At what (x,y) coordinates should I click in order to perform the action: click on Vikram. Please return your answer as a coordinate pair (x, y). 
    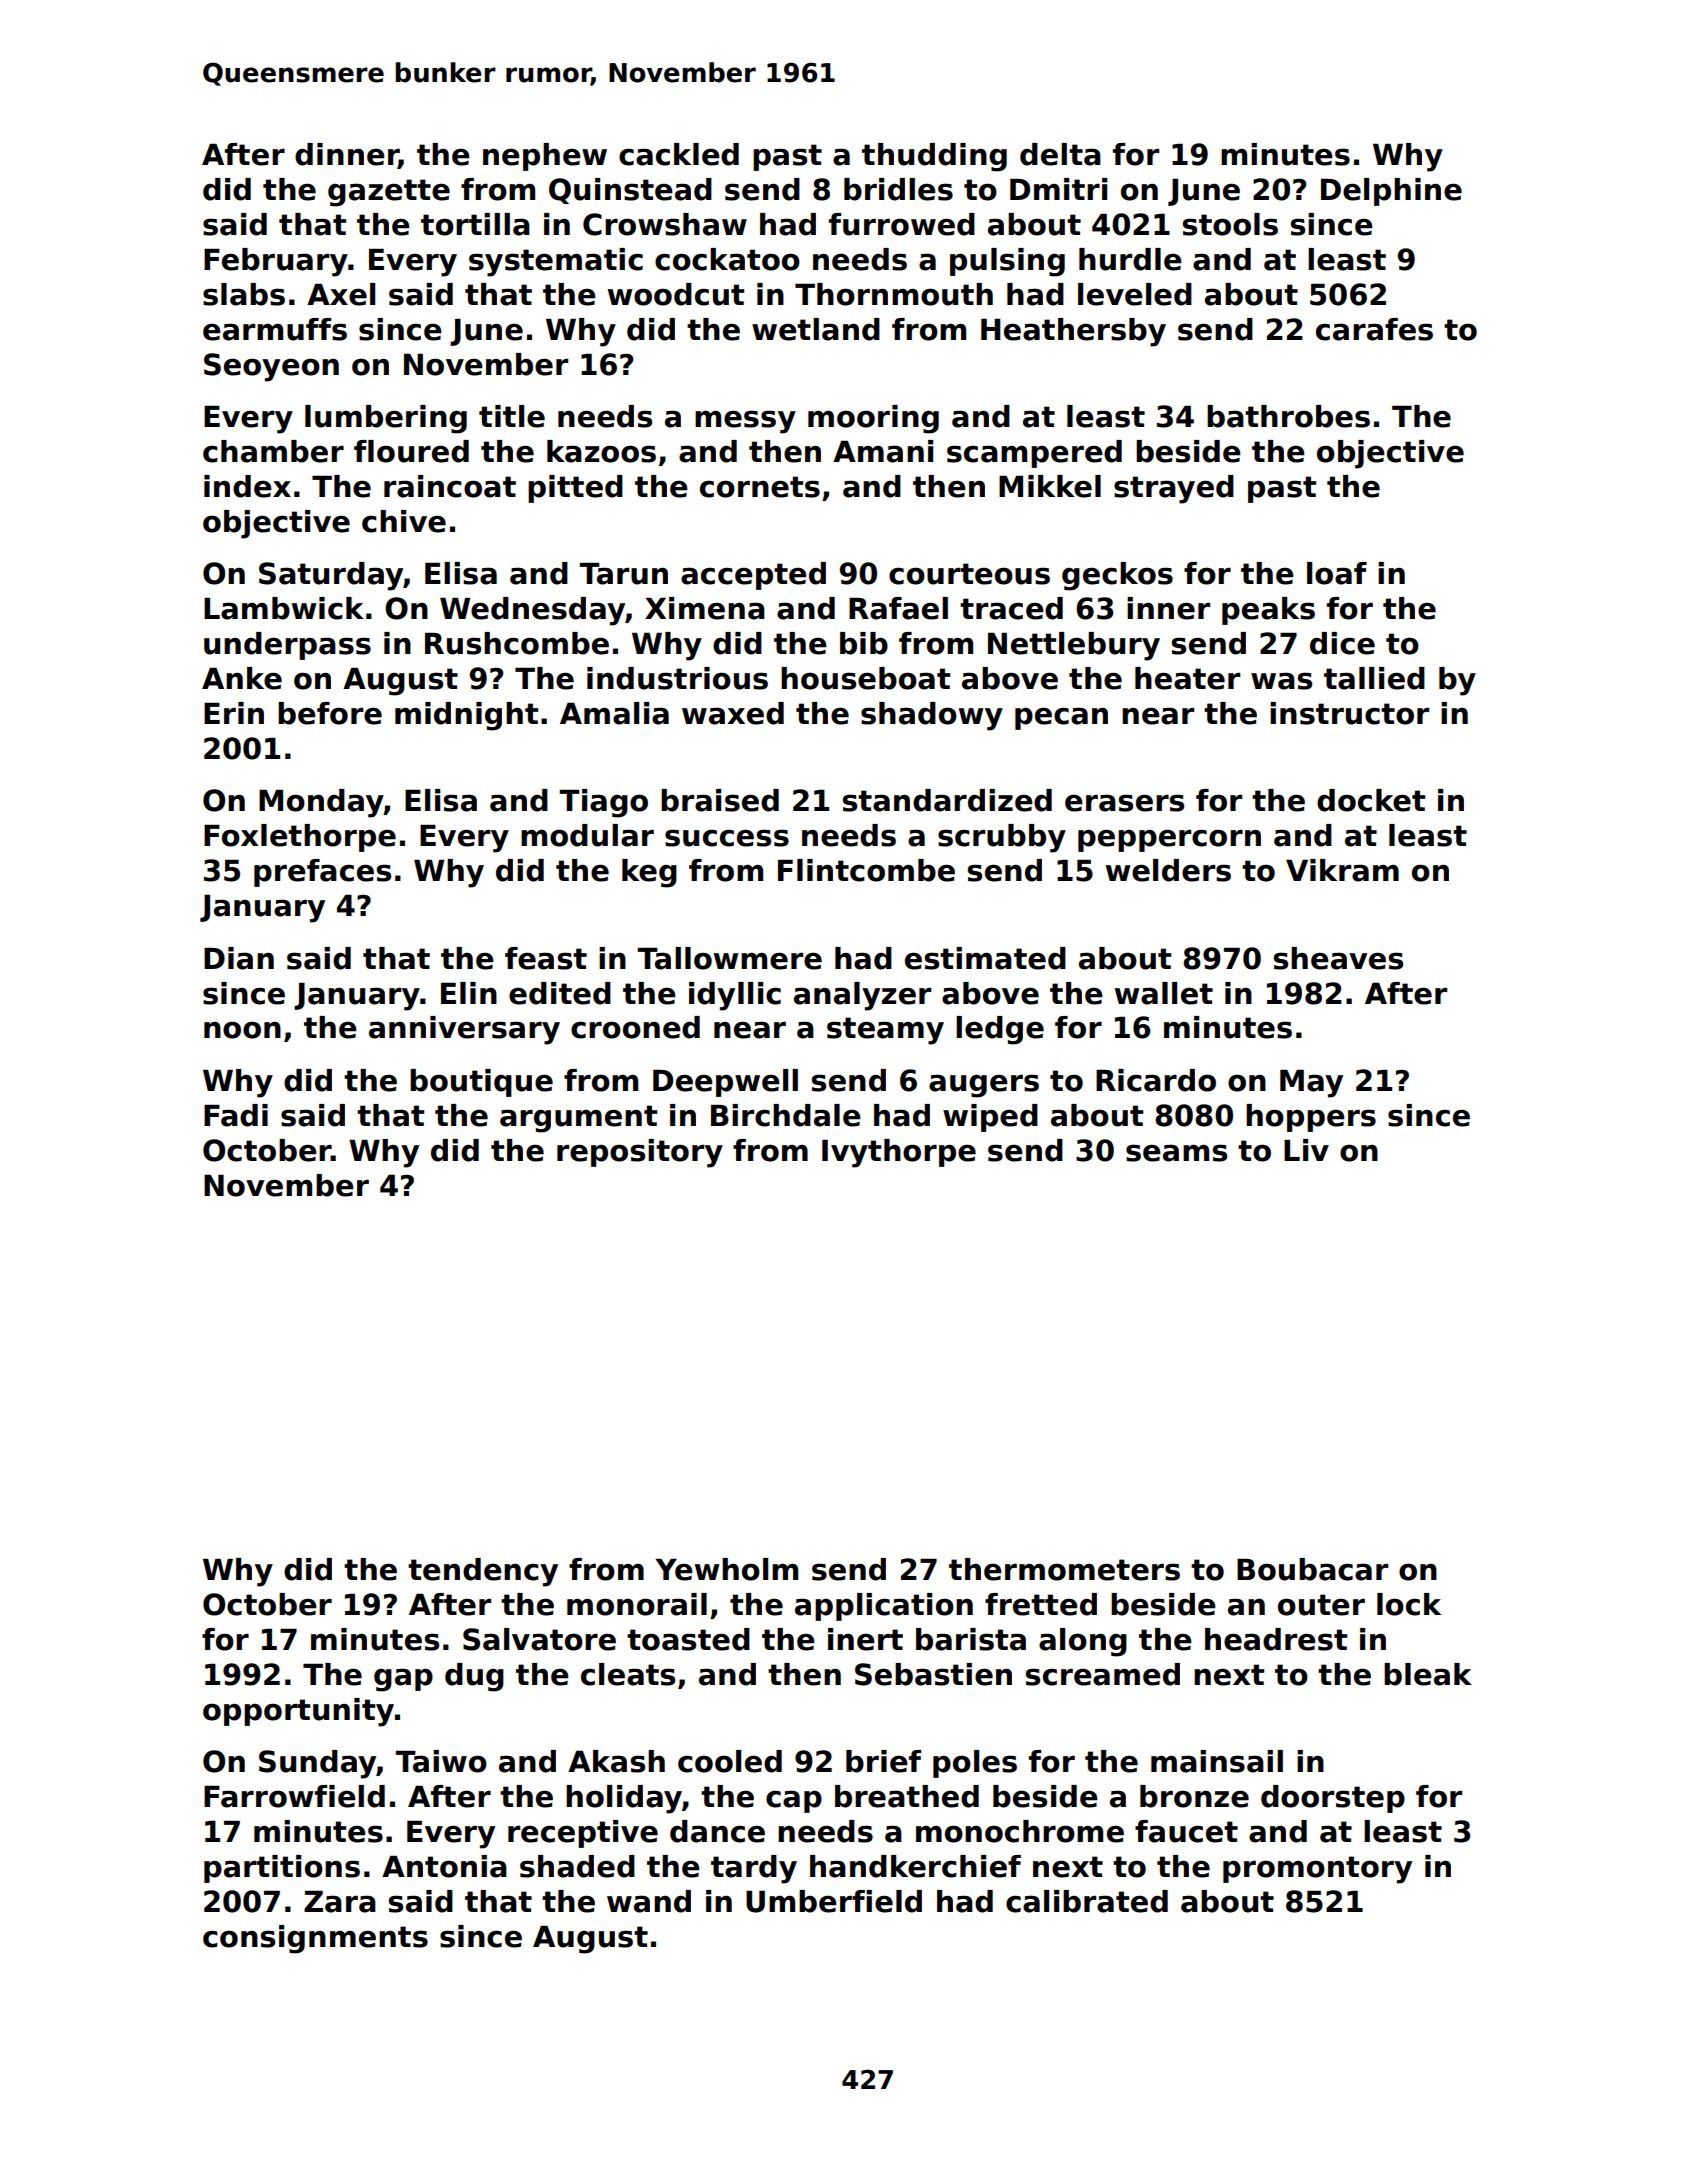
    Looking at the image, I should click on (1342, 870).
